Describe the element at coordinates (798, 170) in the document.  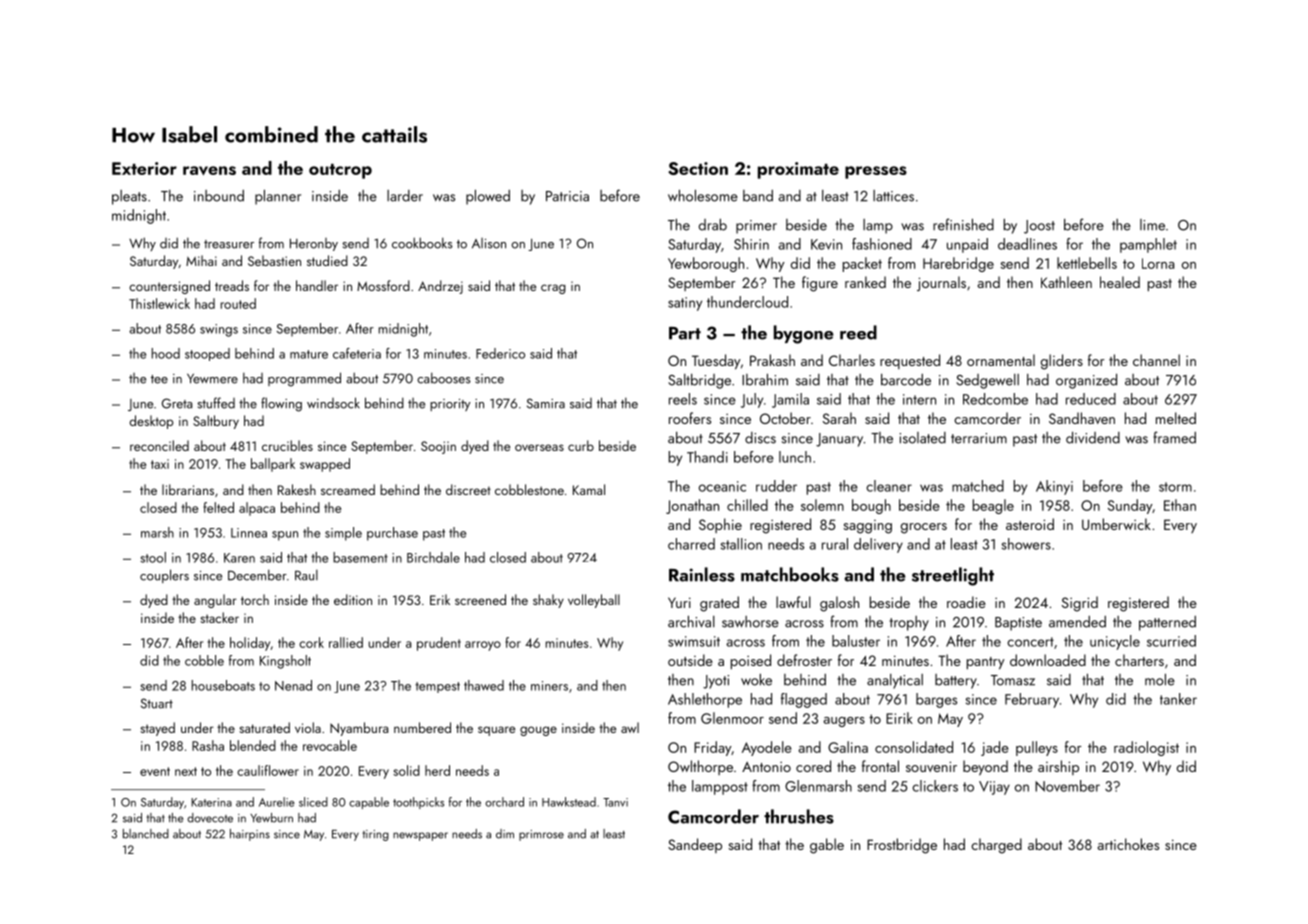
I see `proximate` at that location.
